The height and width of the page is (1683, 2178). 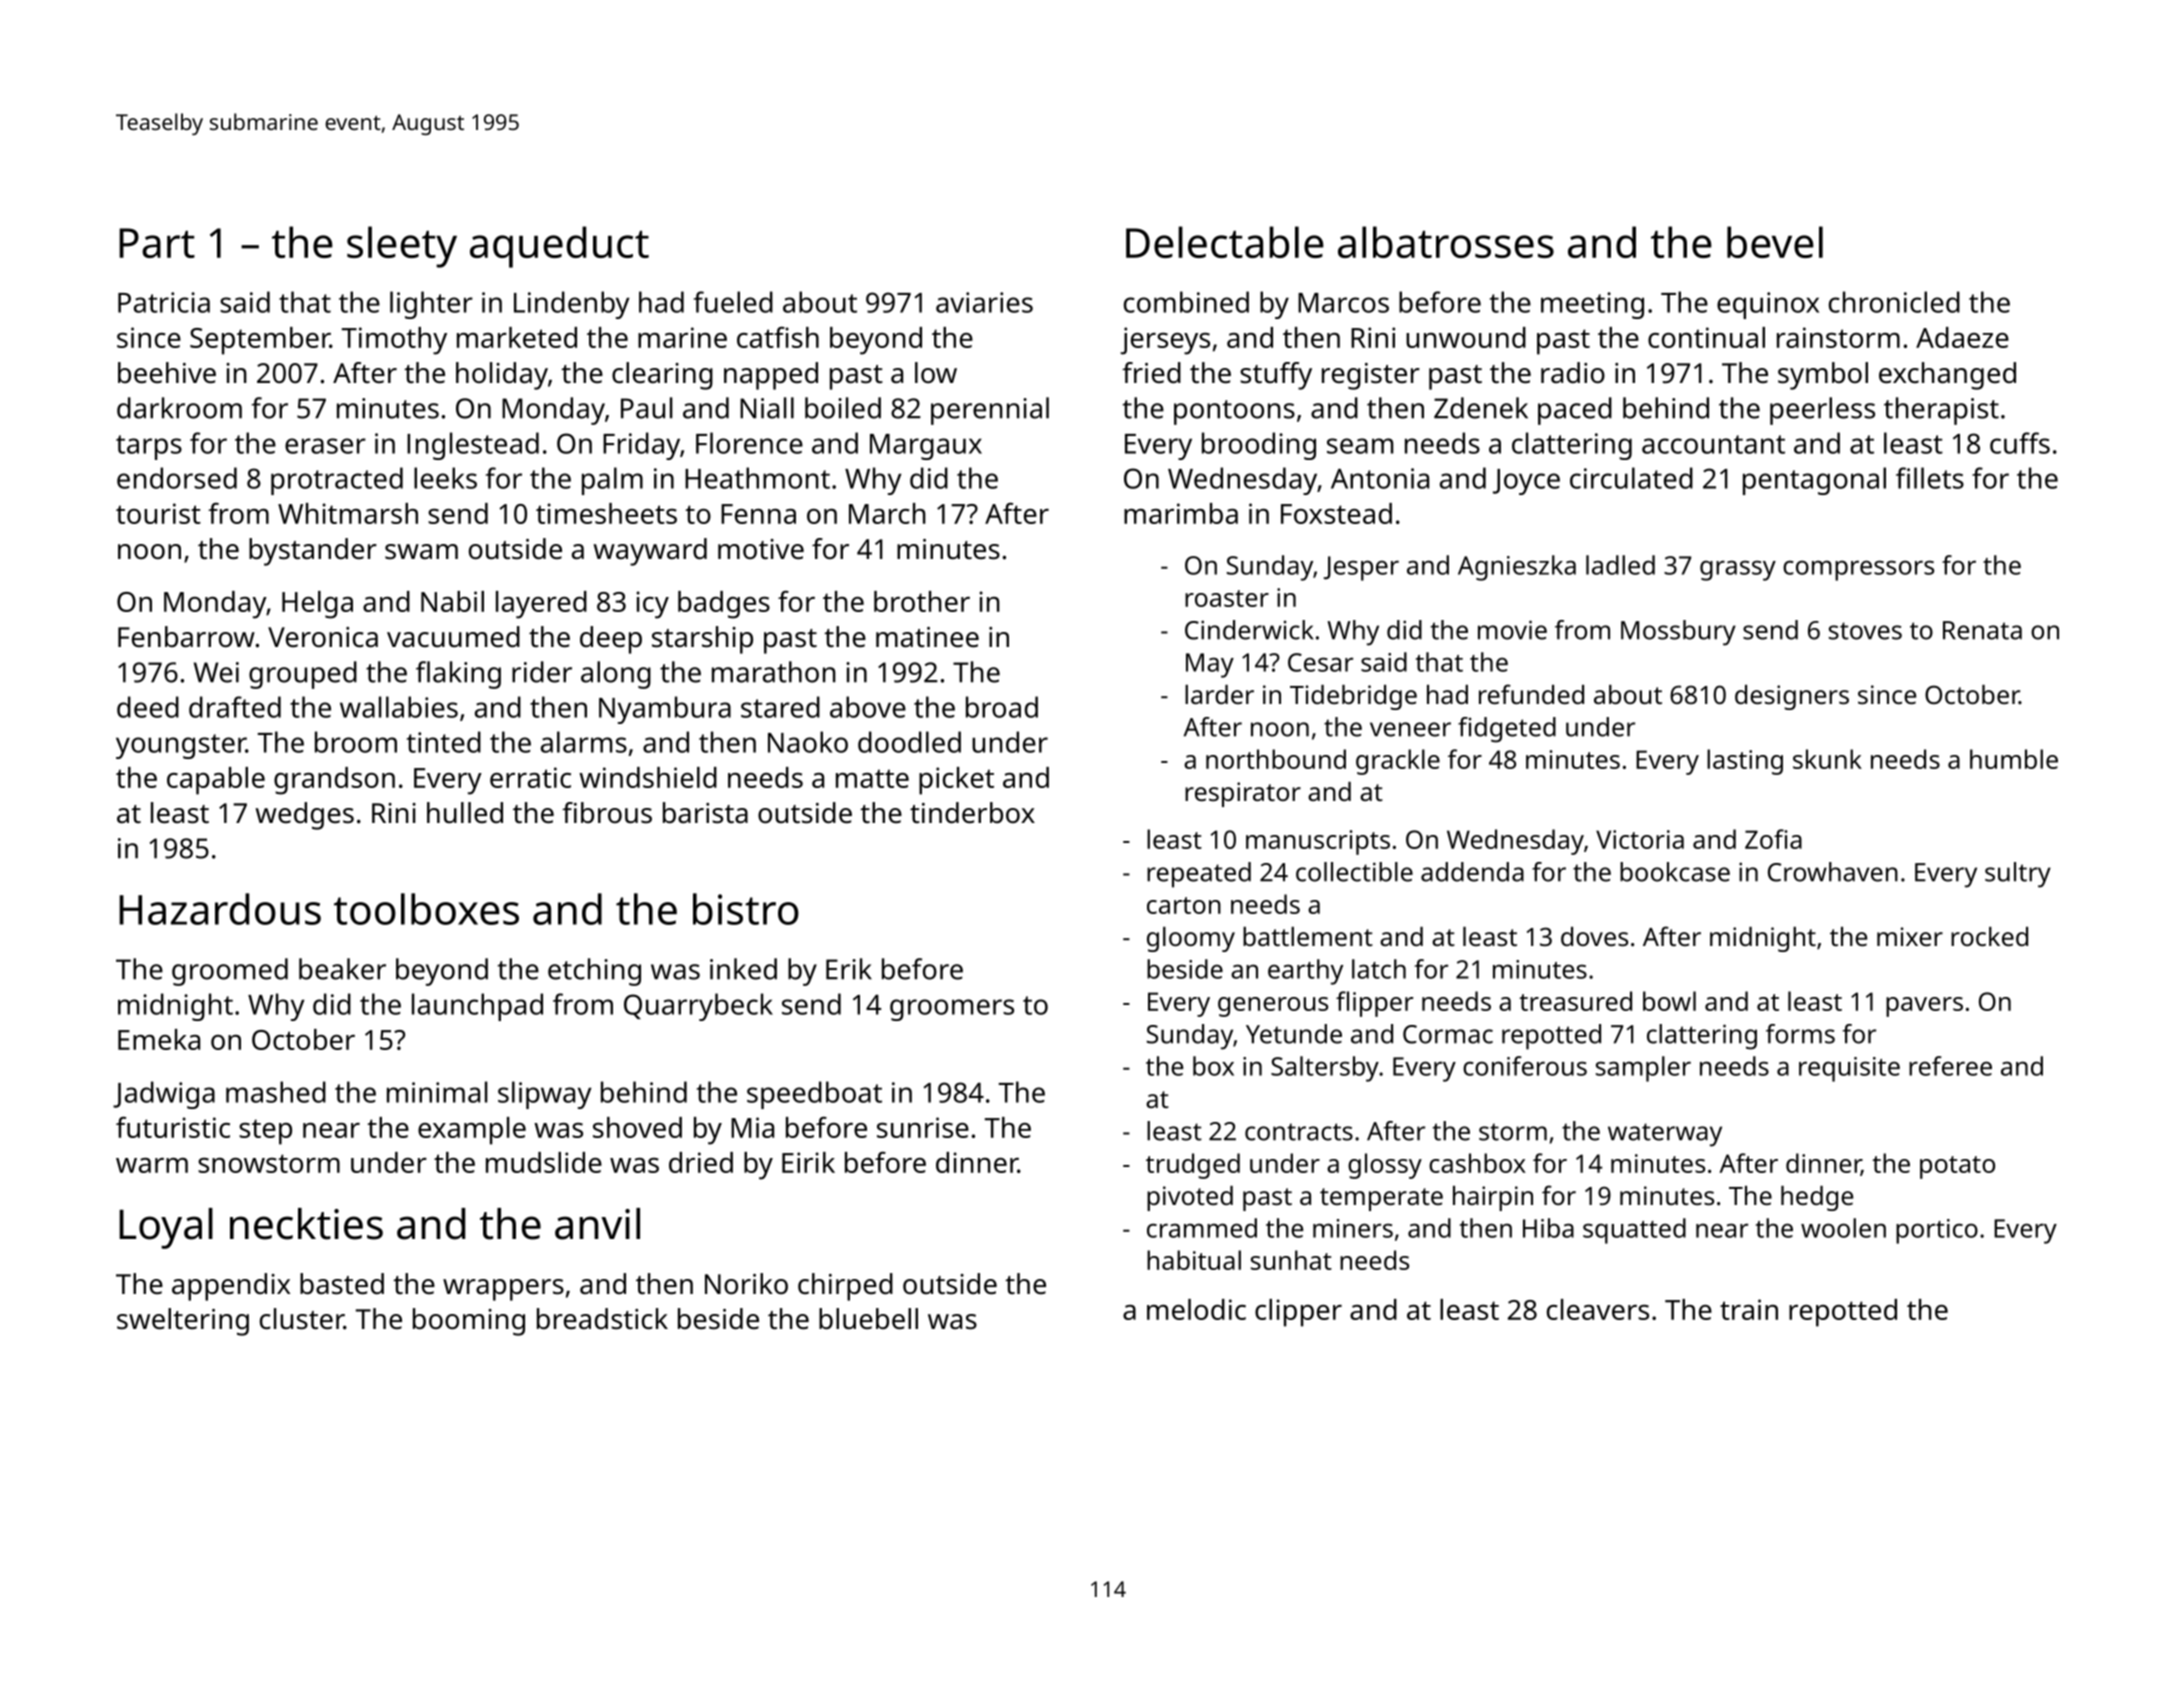 I want to click on beaker, so click(x=342, y=969).
